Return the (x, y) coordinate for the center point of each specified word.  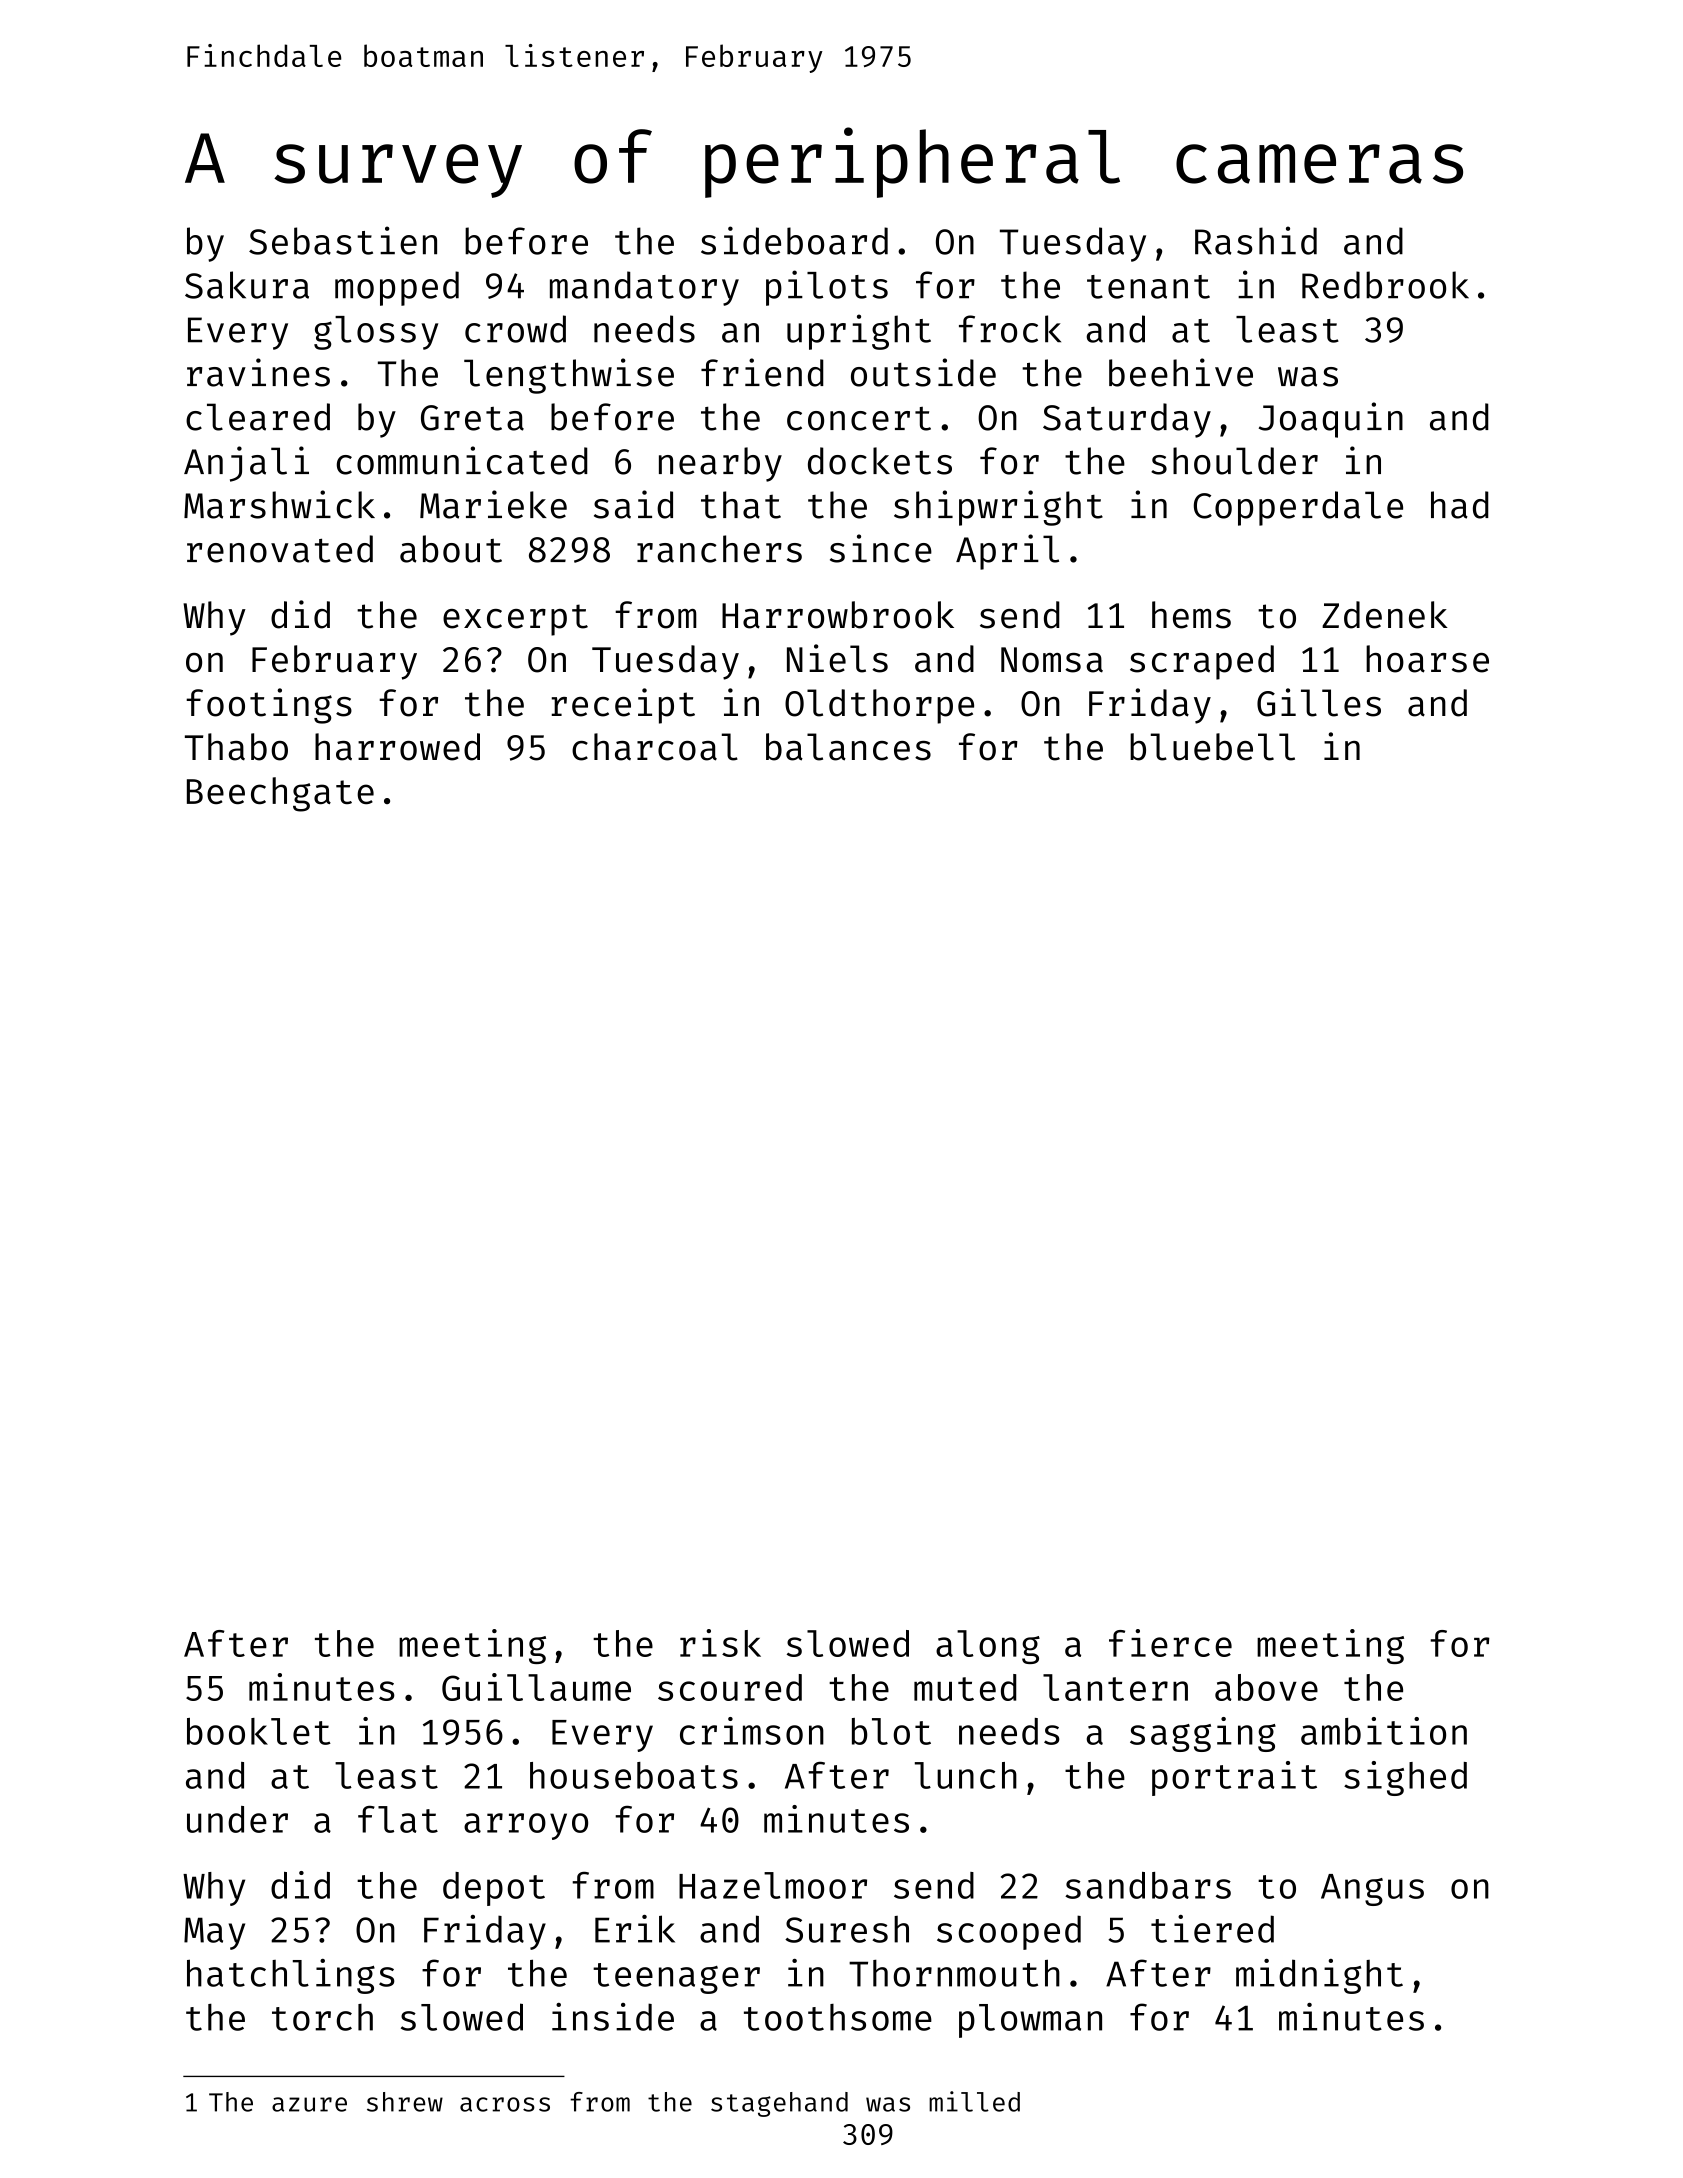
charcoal (655, 747)
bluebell (1212, 747)
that (741, 505)
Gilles (1319, 702)
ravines (258, 372)
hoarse (1427, 659)
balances (848, 747)
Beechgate (280, 794)
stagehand (779, 2104)
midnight (1319, 1976)
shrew (405, 2102)
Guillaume (536, 1687)
